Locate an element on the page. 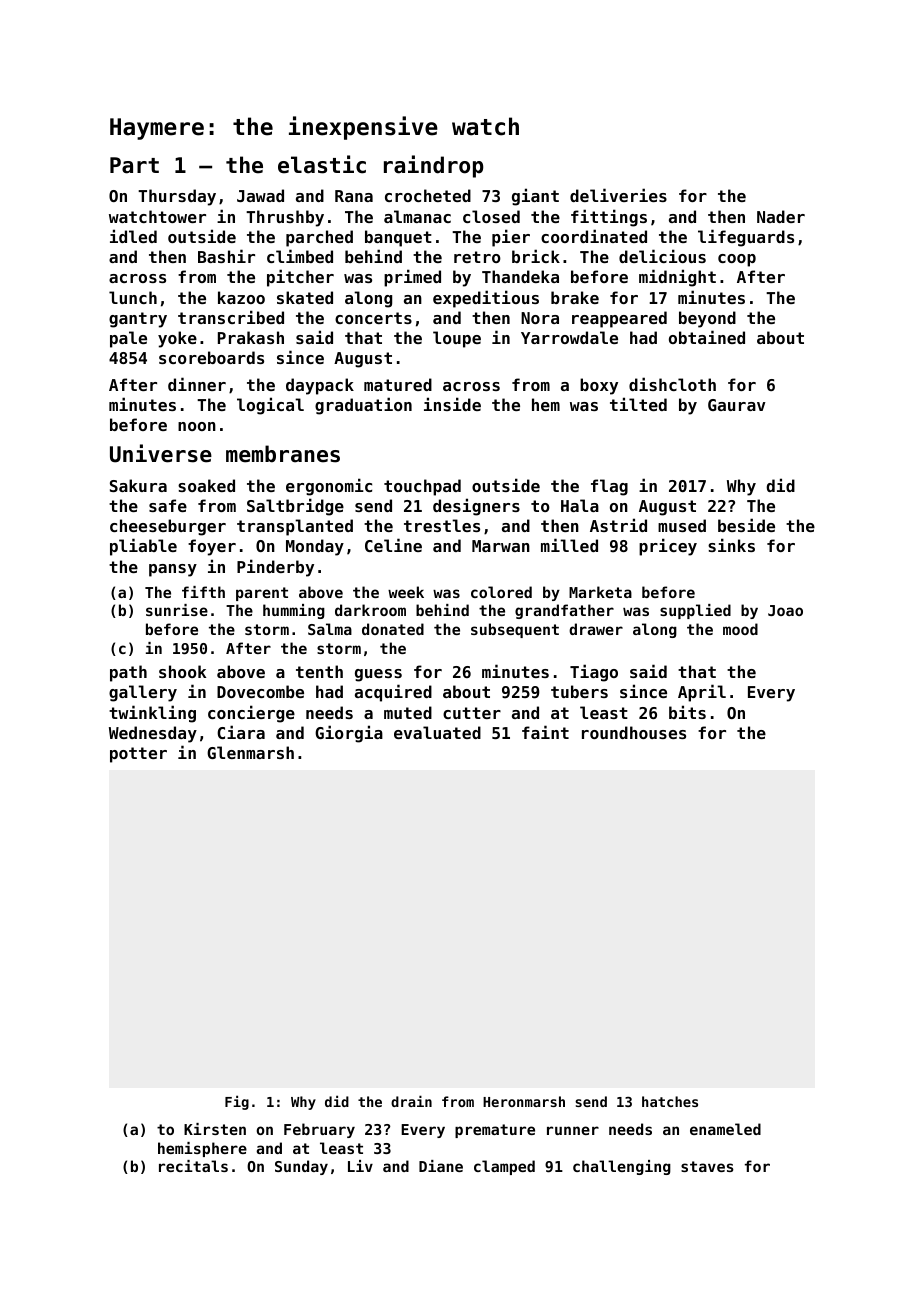 This image has height=1308, width=924. Nader is located at coordinates (781, 216).
